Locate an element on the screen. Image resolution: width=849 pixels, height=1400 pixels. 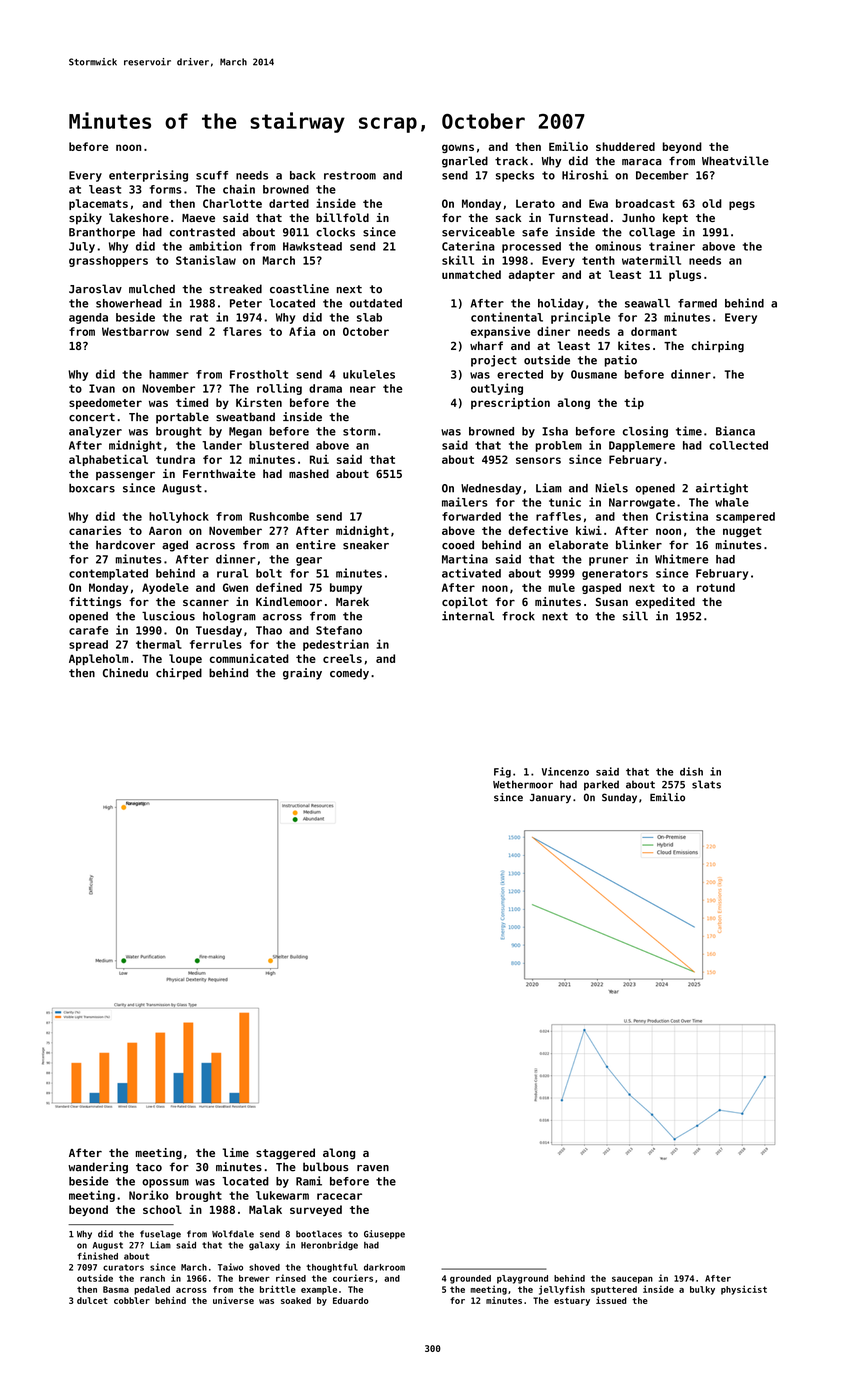
Bianca is located at coordinates (735, 431).
